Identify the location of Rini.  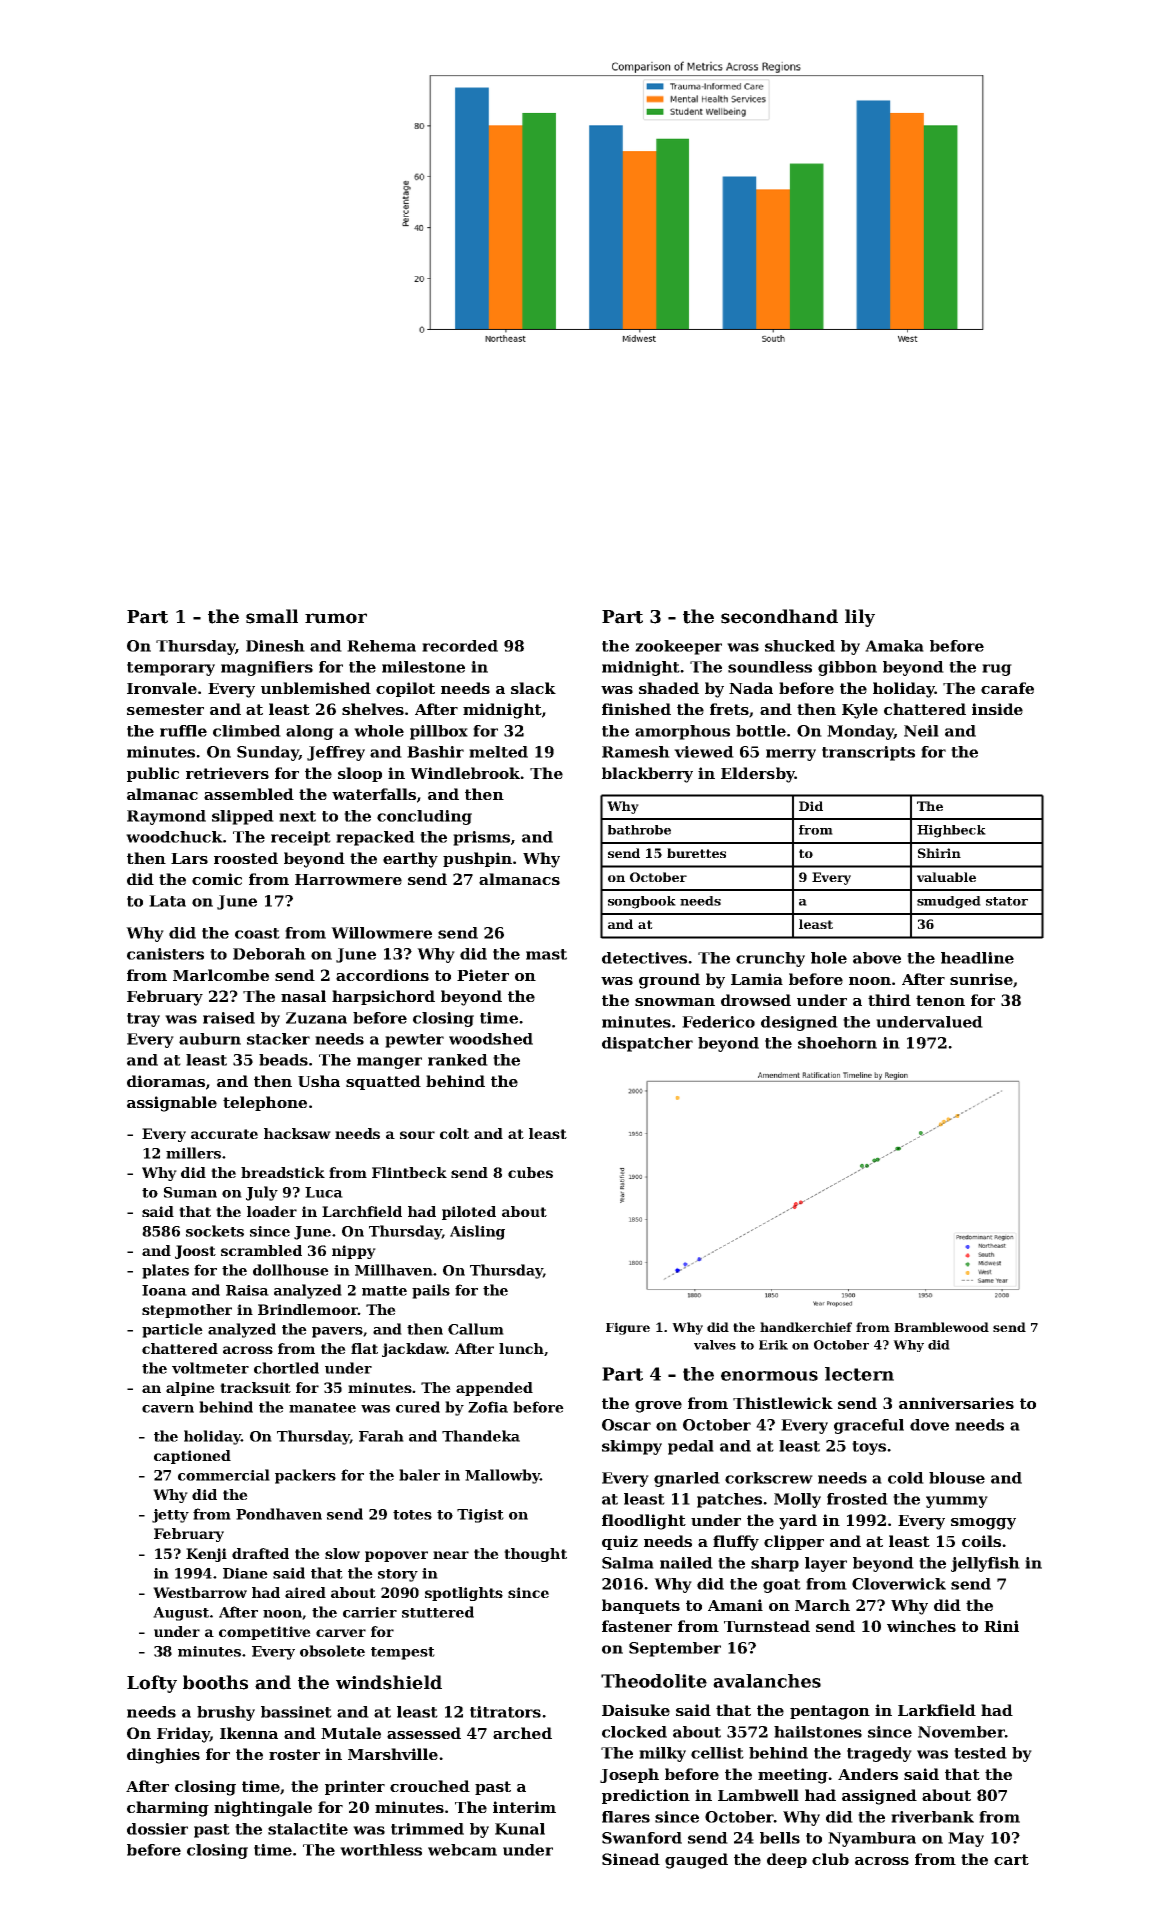
(1001, 1626).
